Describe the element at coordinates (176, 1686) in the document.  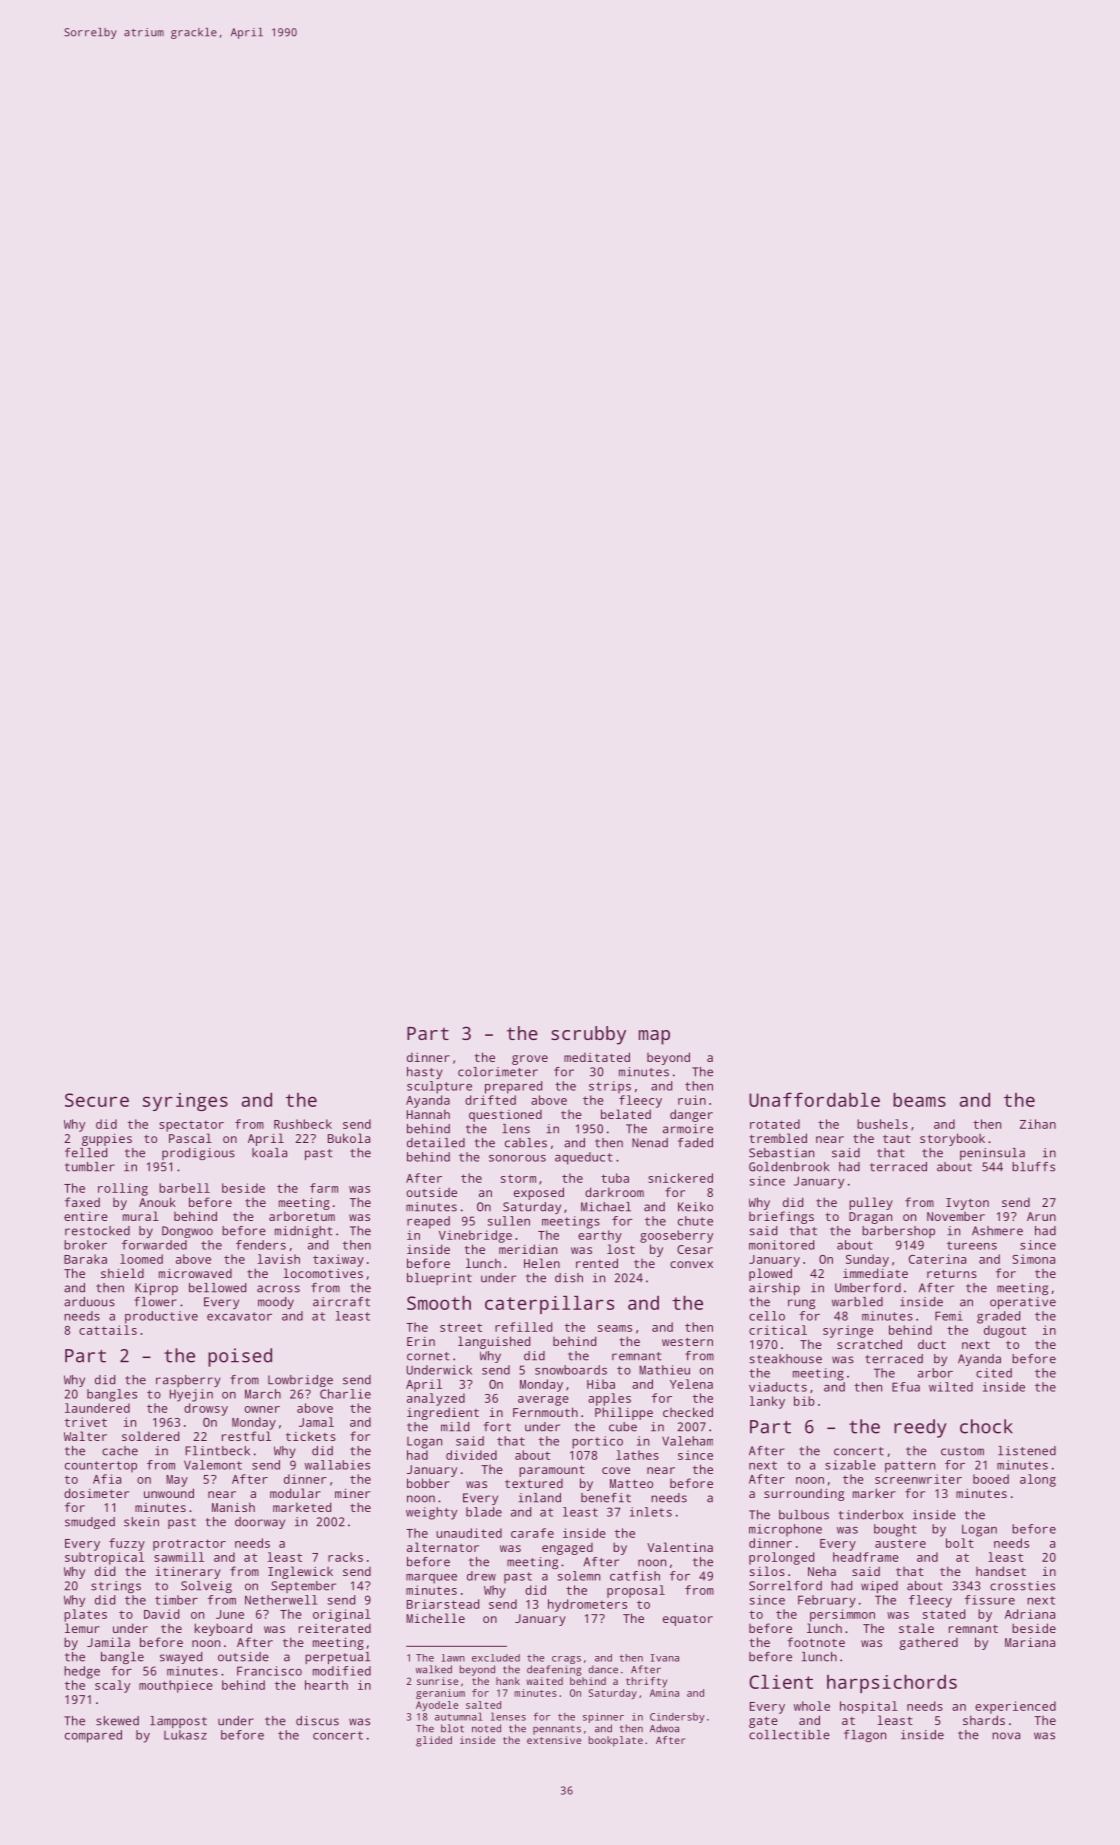
I see `mouthpiece` at that location.
